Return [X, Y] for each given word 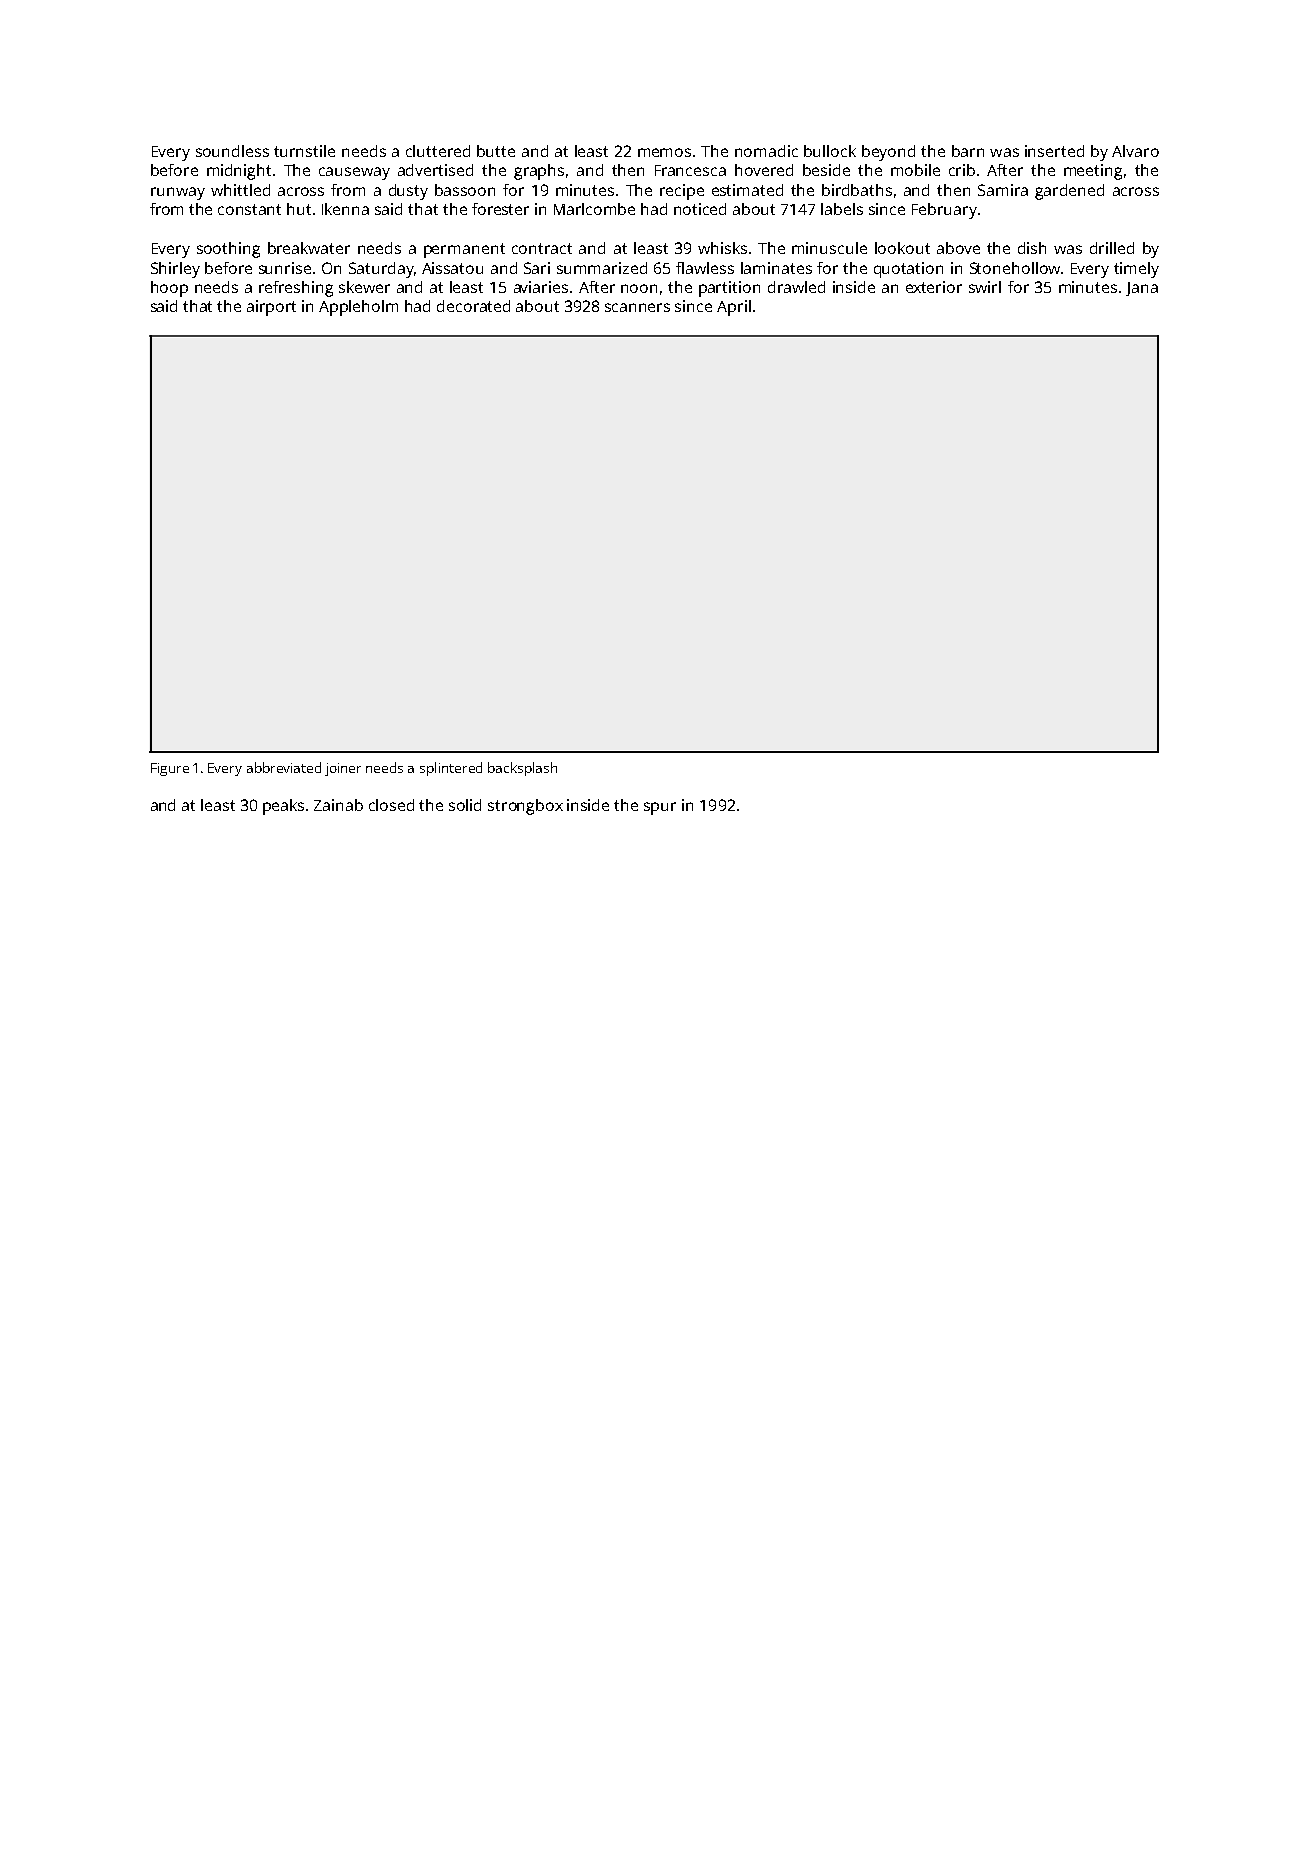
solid [465, 805]
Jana [1142, 289]
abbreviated [284, 767]
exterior [934, 287]
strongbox [525, 807]
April [734, 308]
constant [249, 209]
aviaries [541, 287]
